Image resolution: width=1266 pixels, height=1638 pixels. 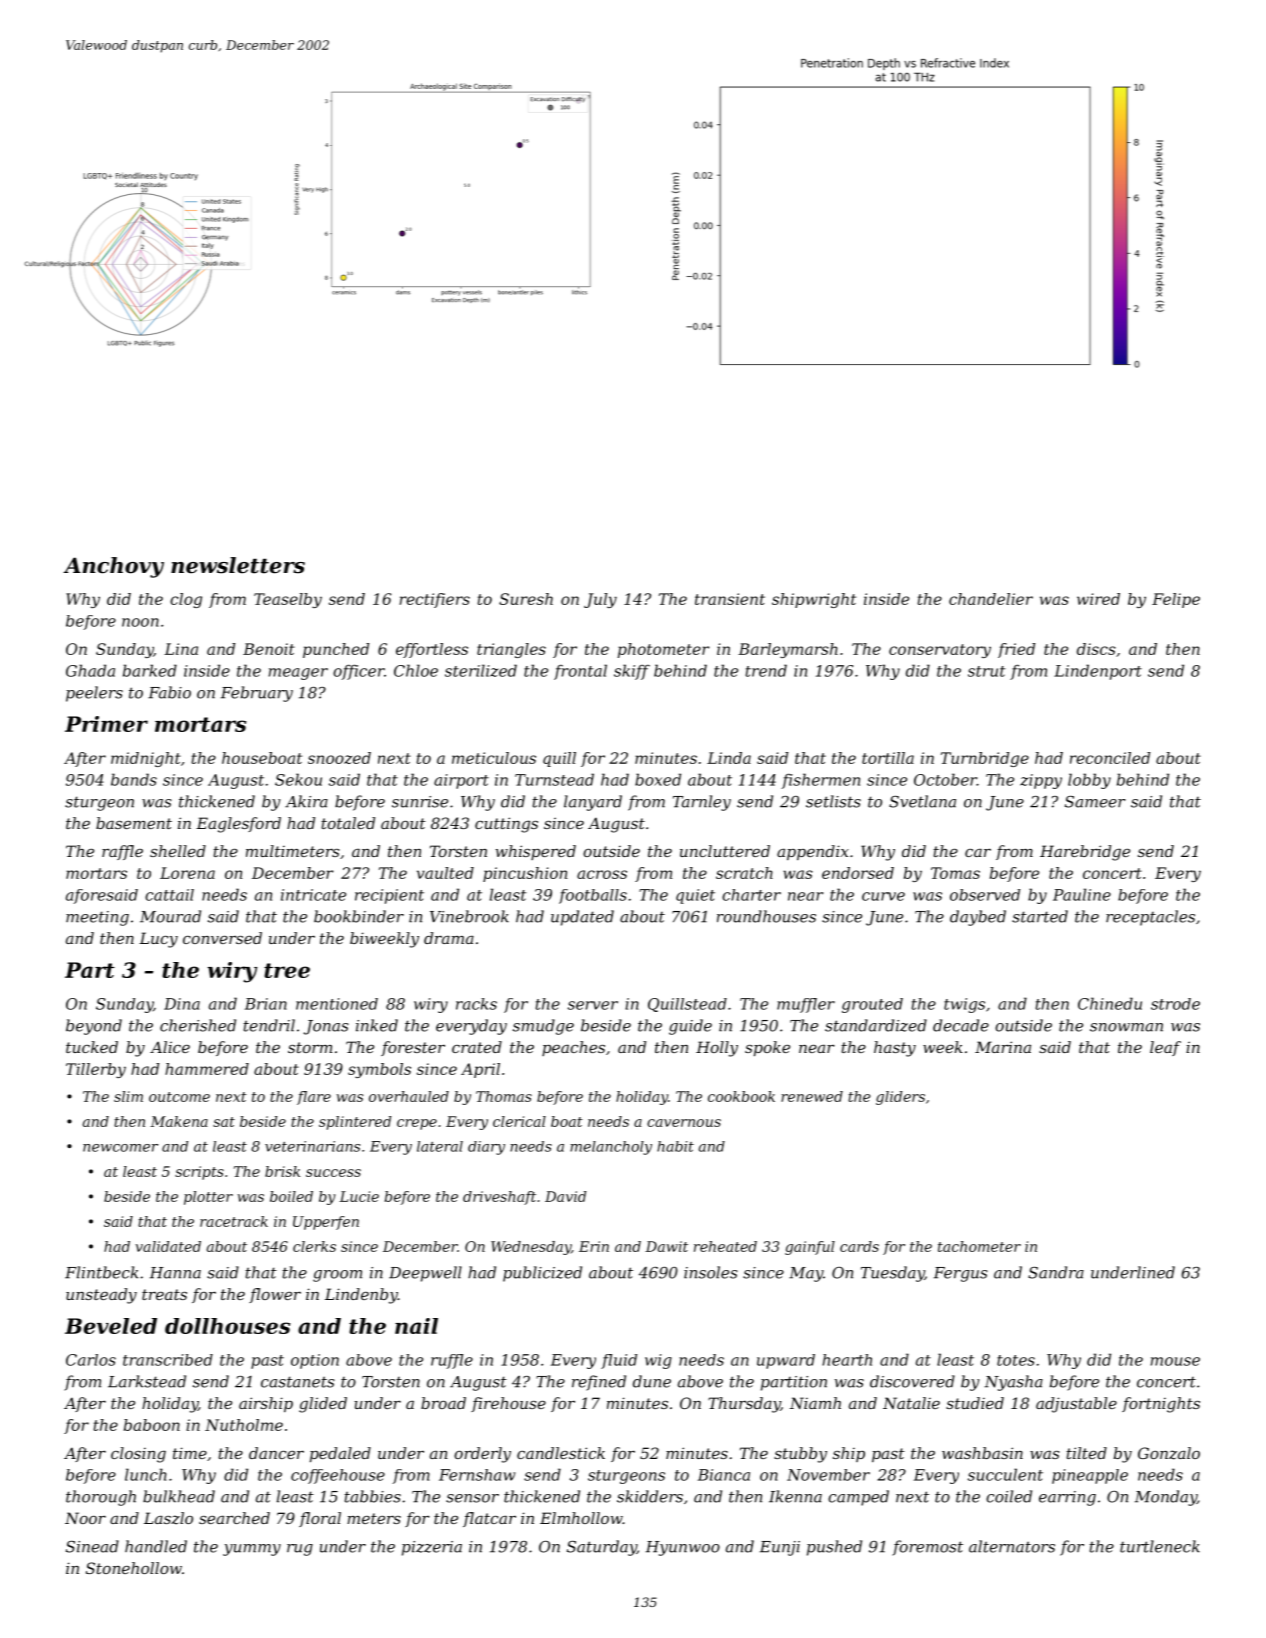 What do you see at coordinates (92, 1546) in the document?
I see `Sinead` at bounding box center [92, 1546].
